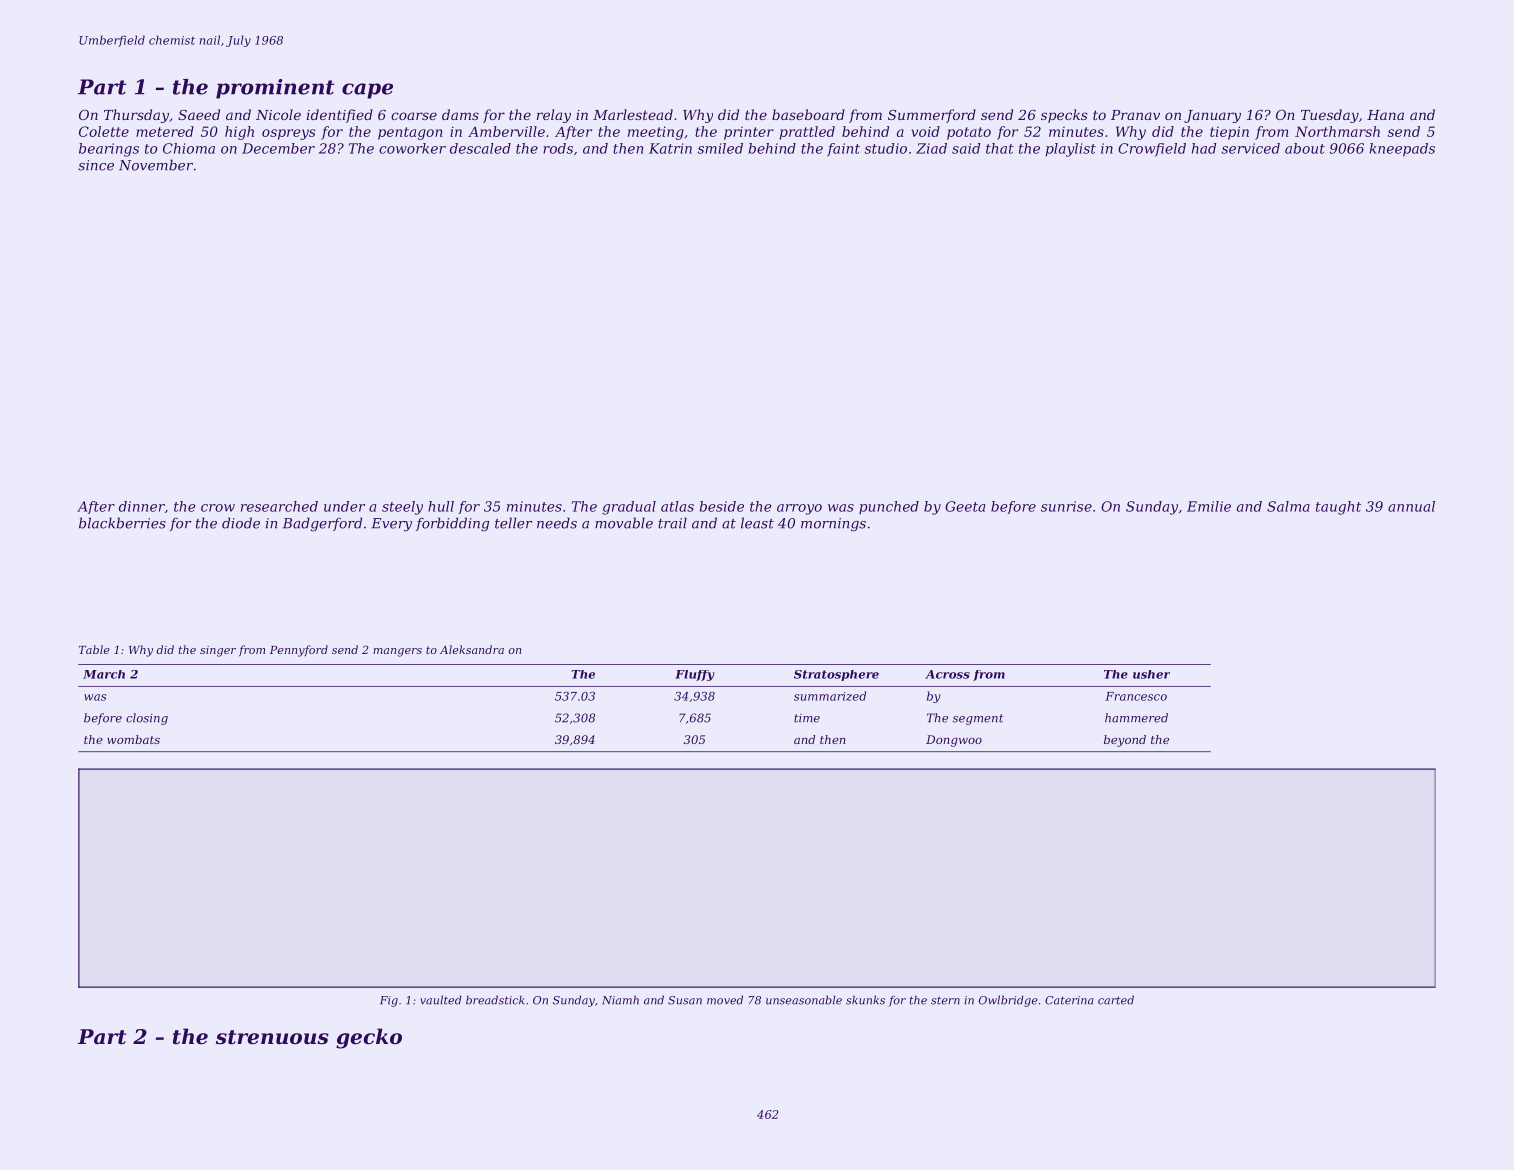 The image size is (1514, 1170). What do you see at coordinates (954, 741) in the document?
I see `Dongwoo` at bounding box center [954, 741].
